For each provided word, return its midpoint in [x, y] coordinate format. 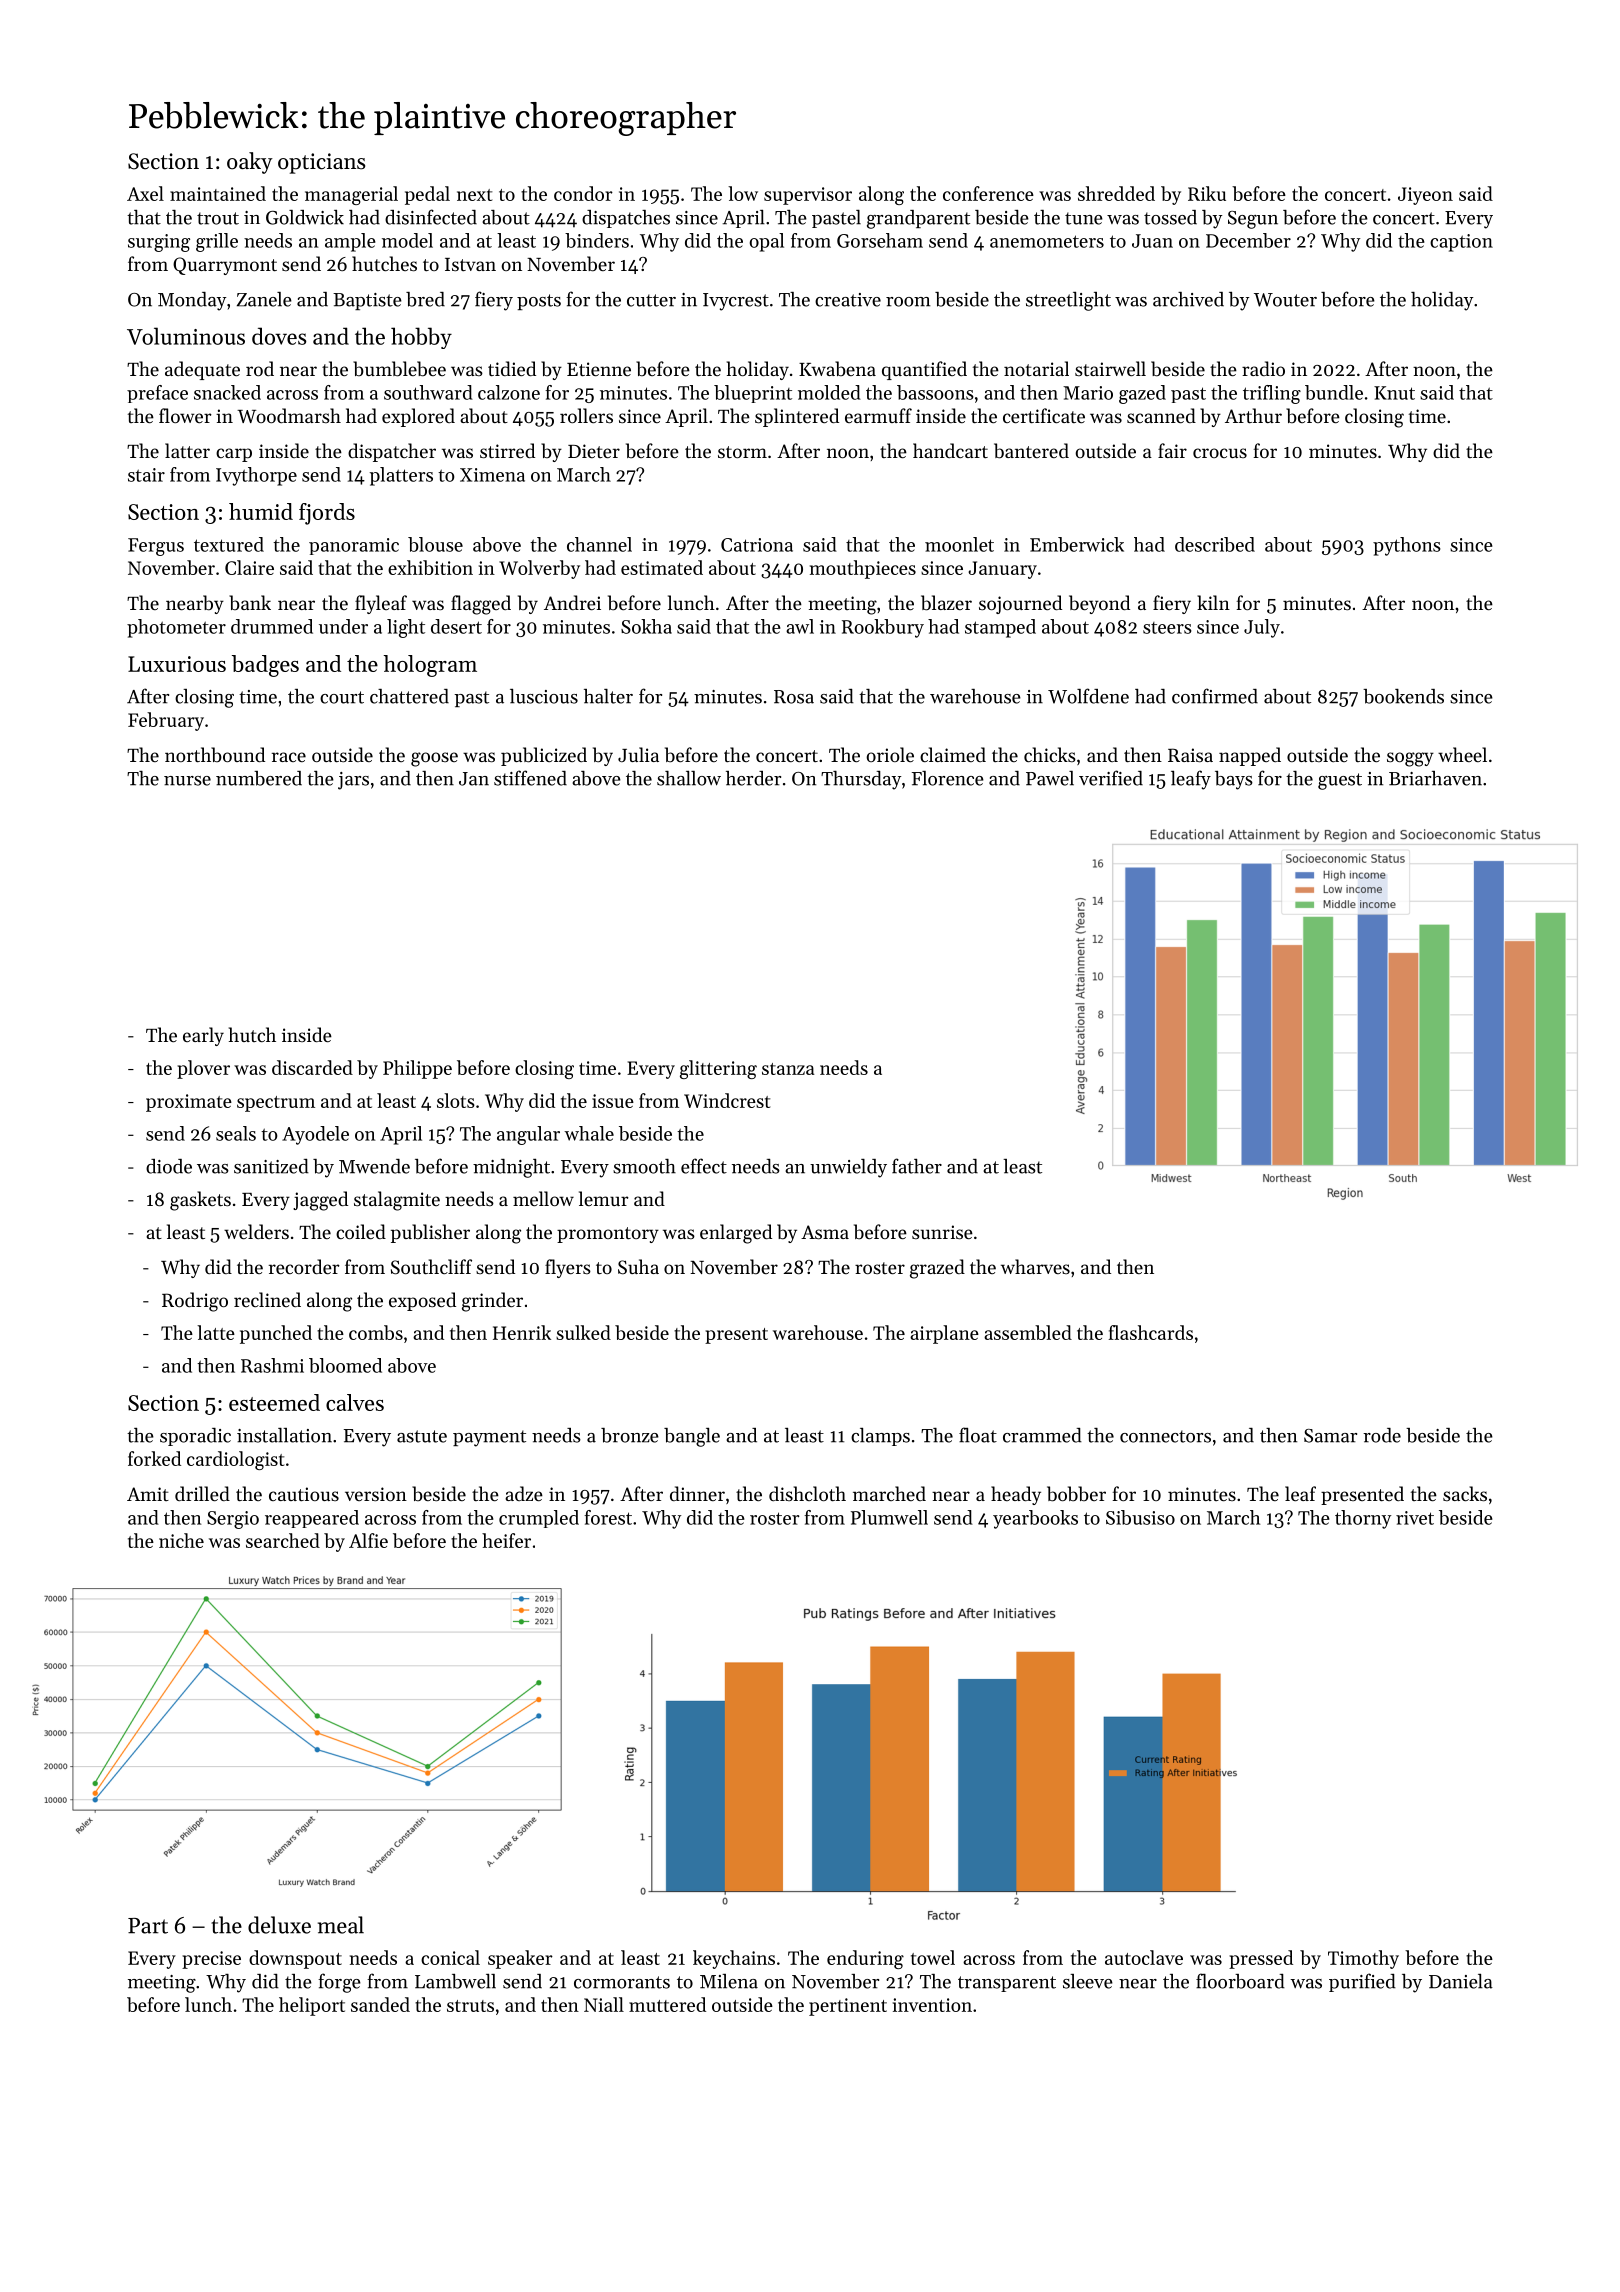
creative [848, 300]
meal [341, 1925]
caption [1461, 243]
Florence [948, 778]
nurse [187, 781]
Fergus [156, 547]
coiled [361, 1231]
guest [1340, 781]
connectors [1165, 1436]
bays [1234, 780]
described [1215, 544]
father [917, 1166]
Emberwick [1077, 544]
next [474, 195]
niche [181, 1540]
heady [1016, 1495]
